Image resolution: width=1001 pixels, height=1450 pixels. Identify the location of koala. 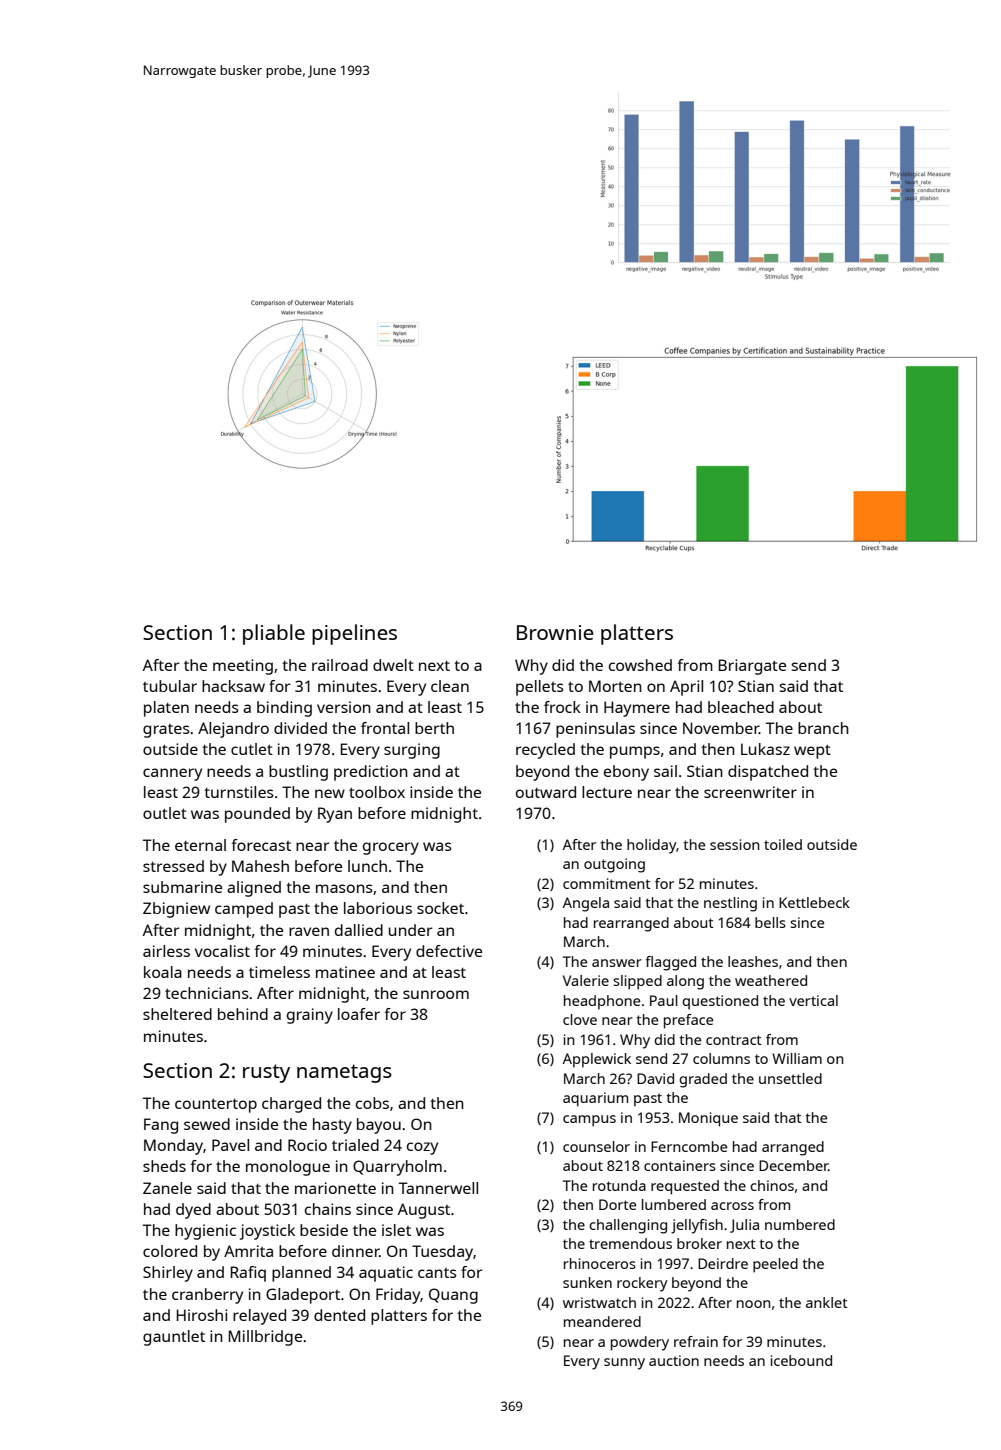
(163, 972).
